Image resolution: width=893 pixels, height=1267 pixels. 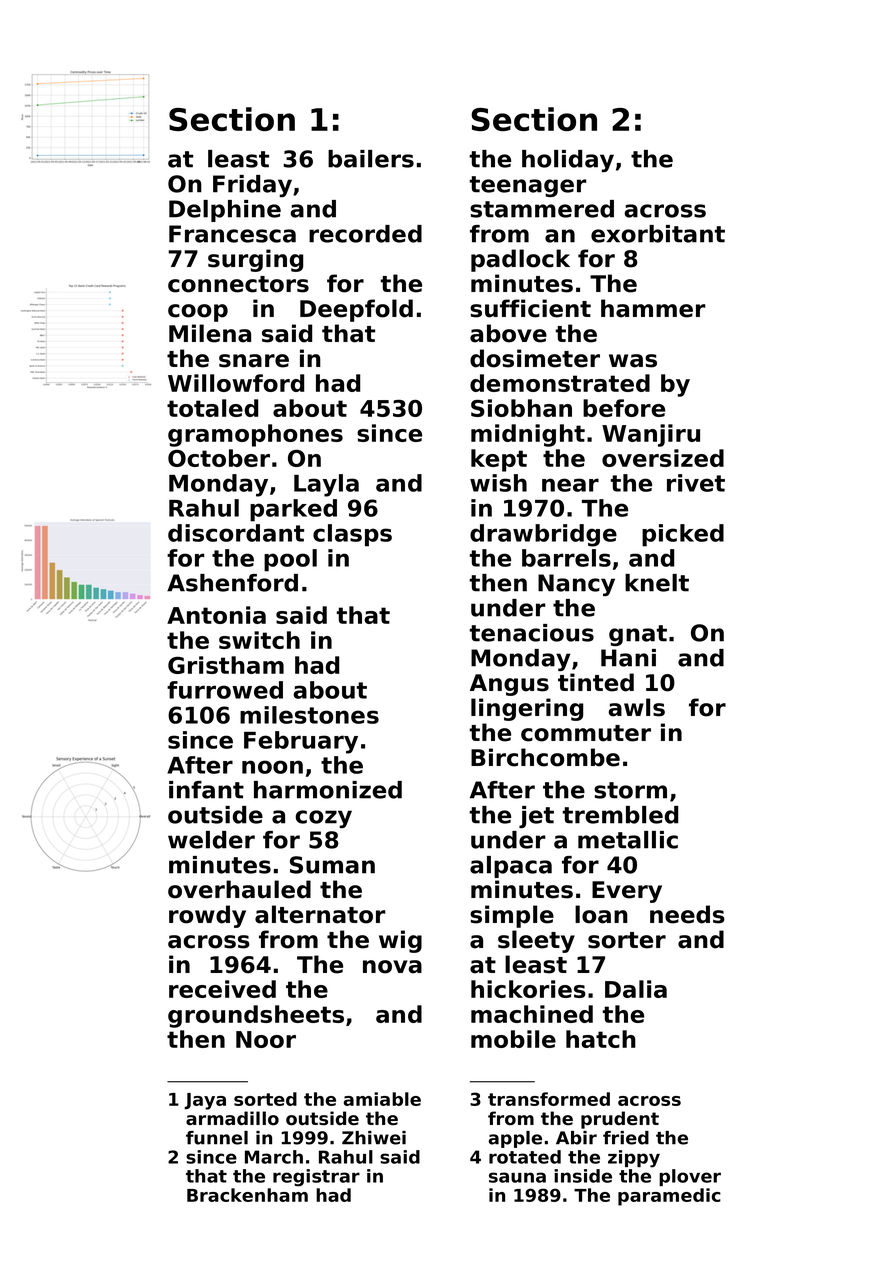 I want to click on gramophones, so click(x=255, y=435).
